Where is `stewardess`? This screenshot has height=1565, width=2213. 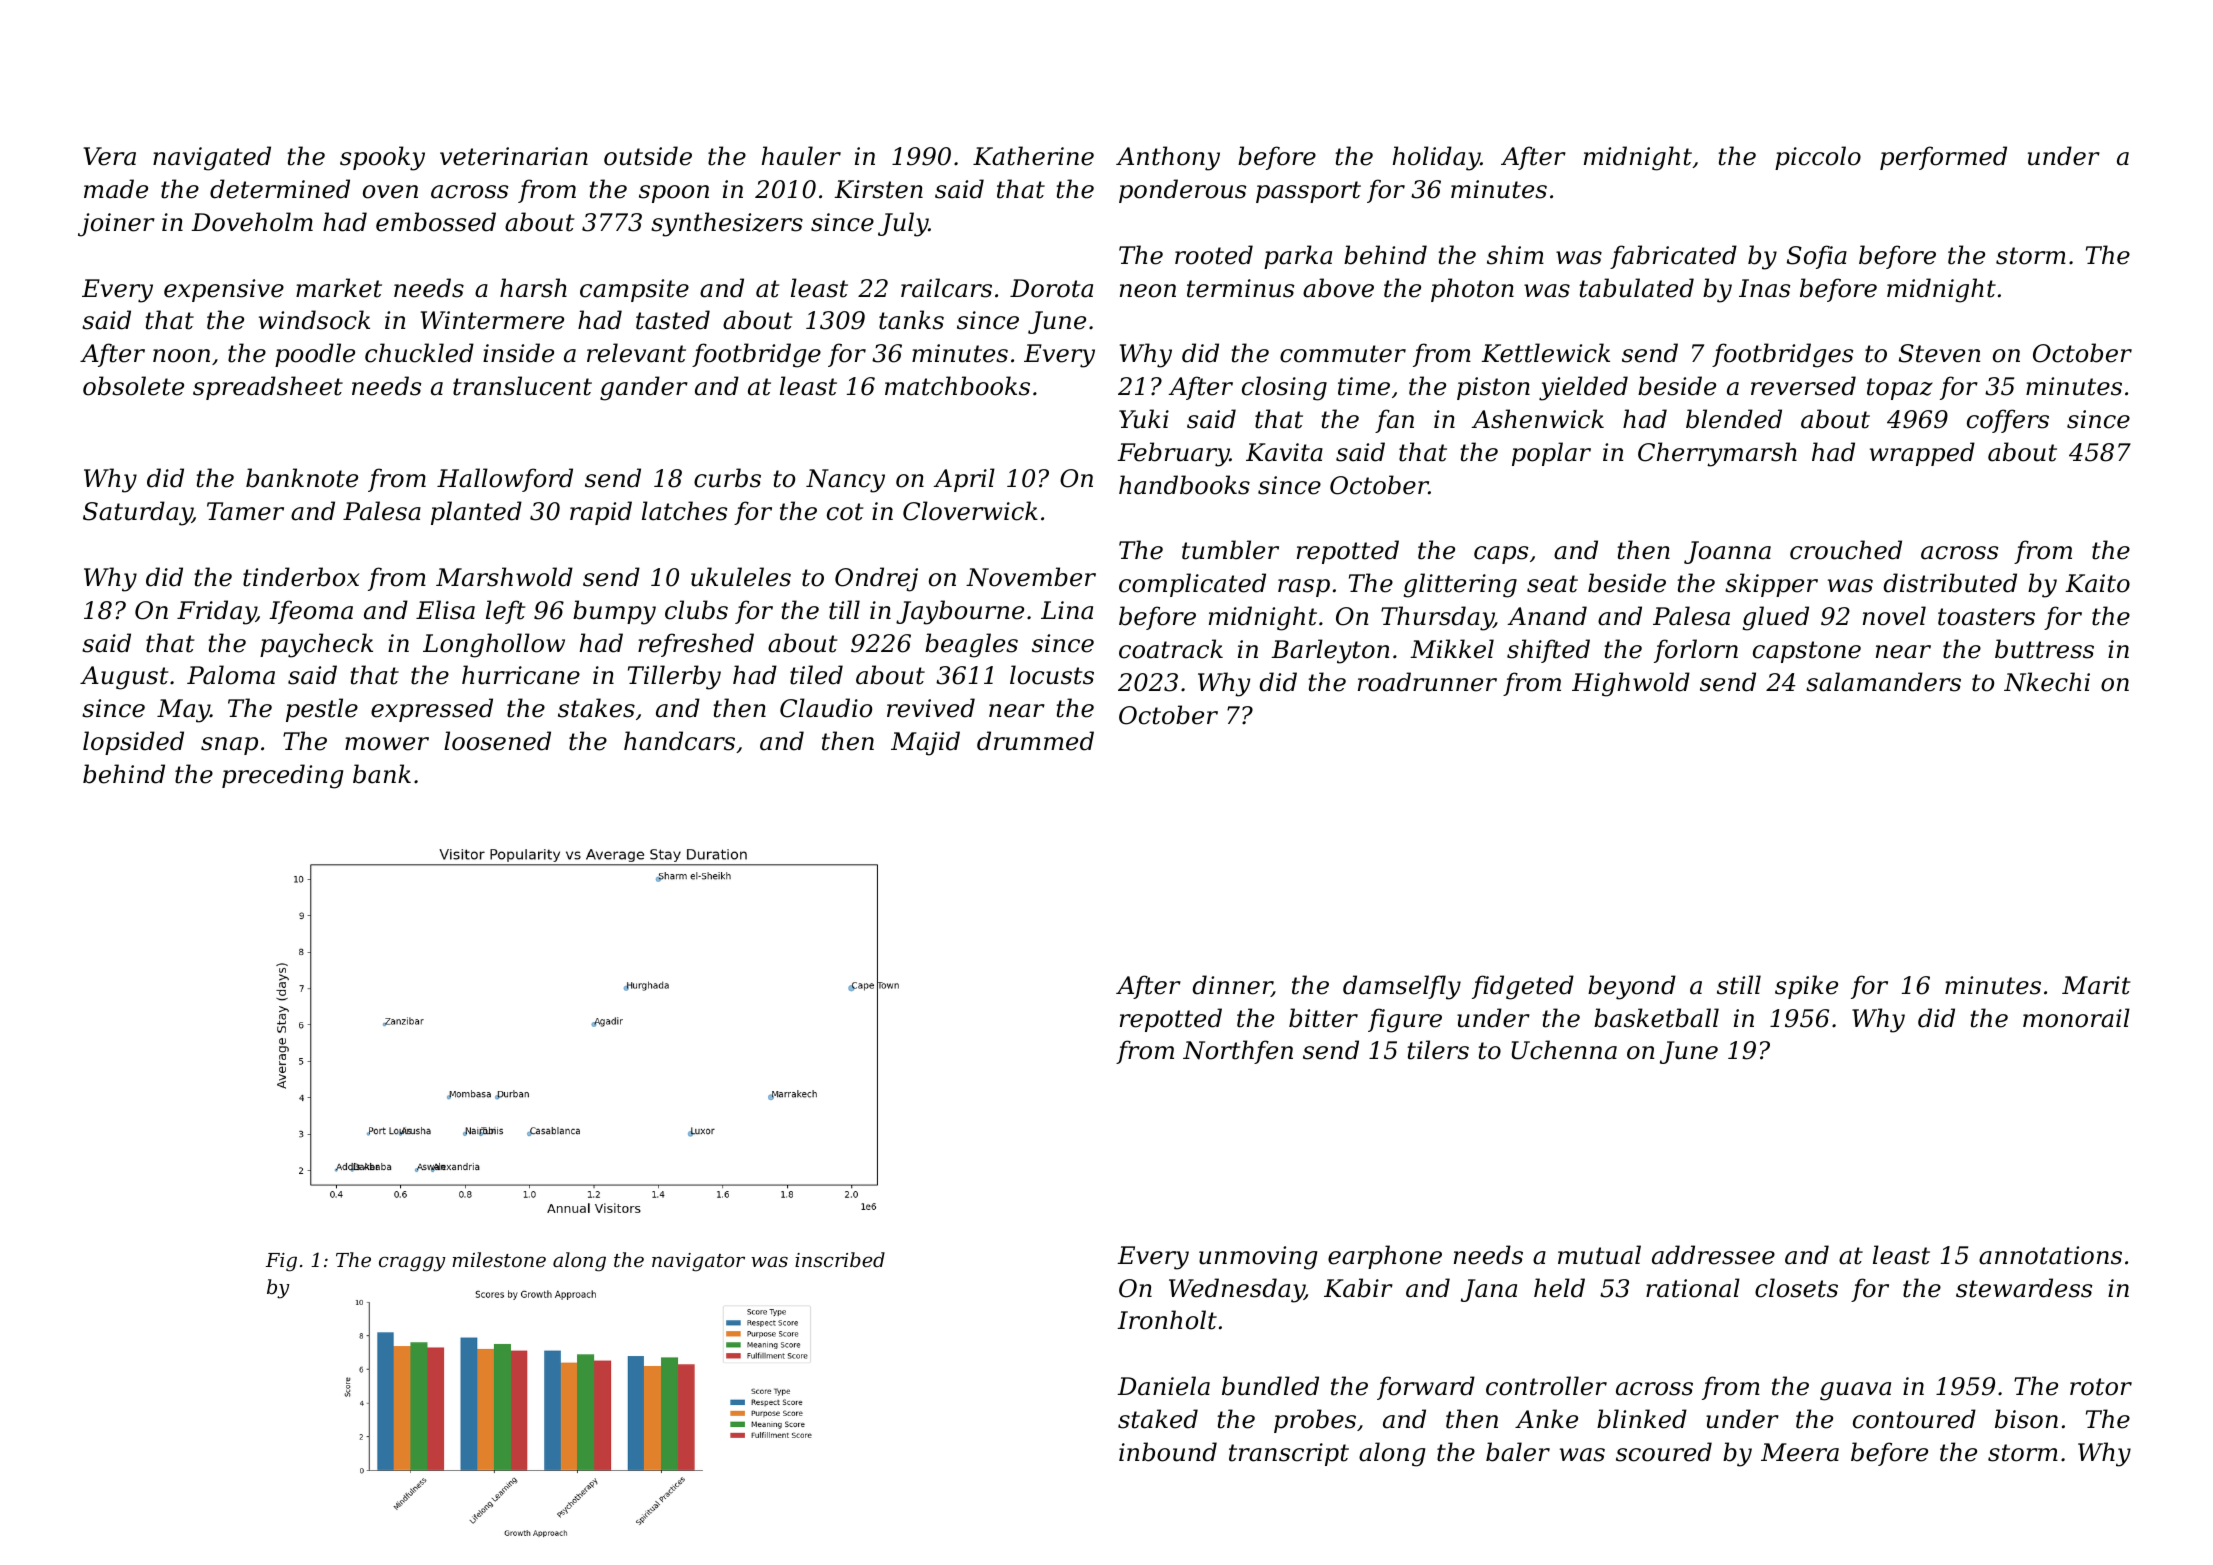
stewardess is located at coordinates (2024, 1288).
